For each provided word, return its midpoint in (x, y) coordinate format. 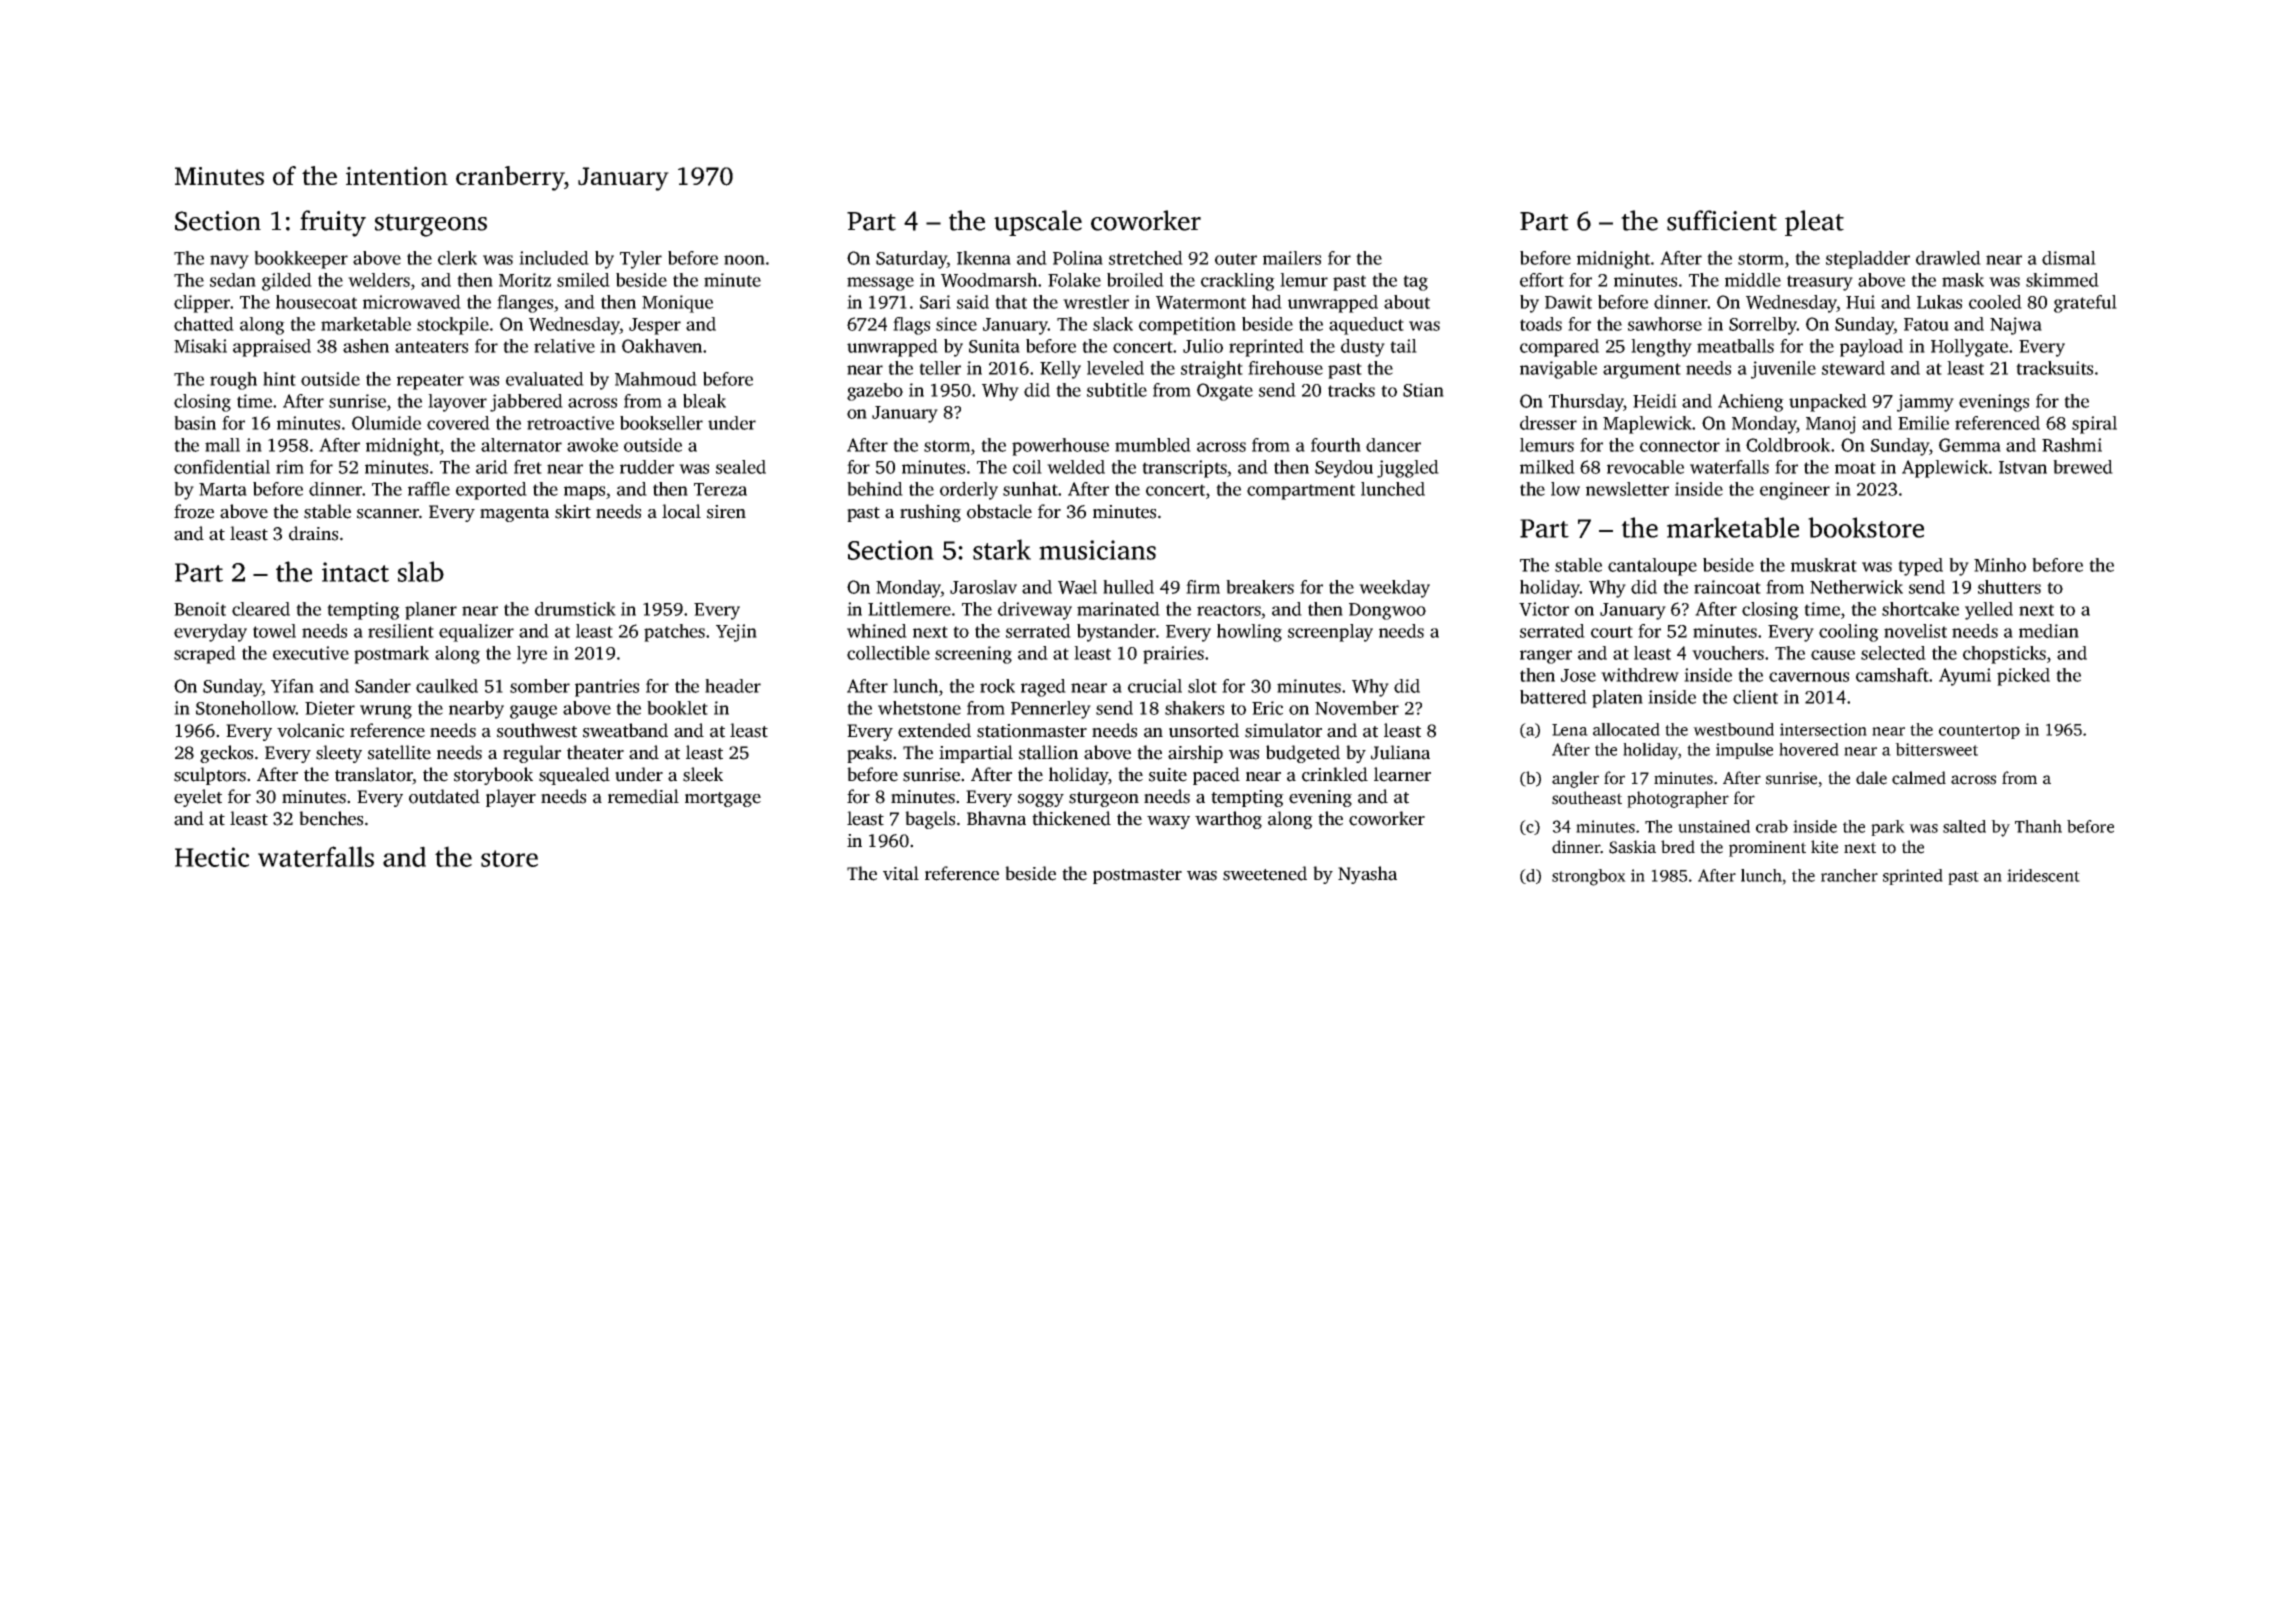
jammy (1925, 403)
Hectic (212, 857)
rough (233, 381)
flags (911, 326)
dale (1871, 778)
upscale (1038, 223)
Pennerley (1051, 710)
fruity (333, 223)
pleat (1814, 223)
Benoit (200, 609)
